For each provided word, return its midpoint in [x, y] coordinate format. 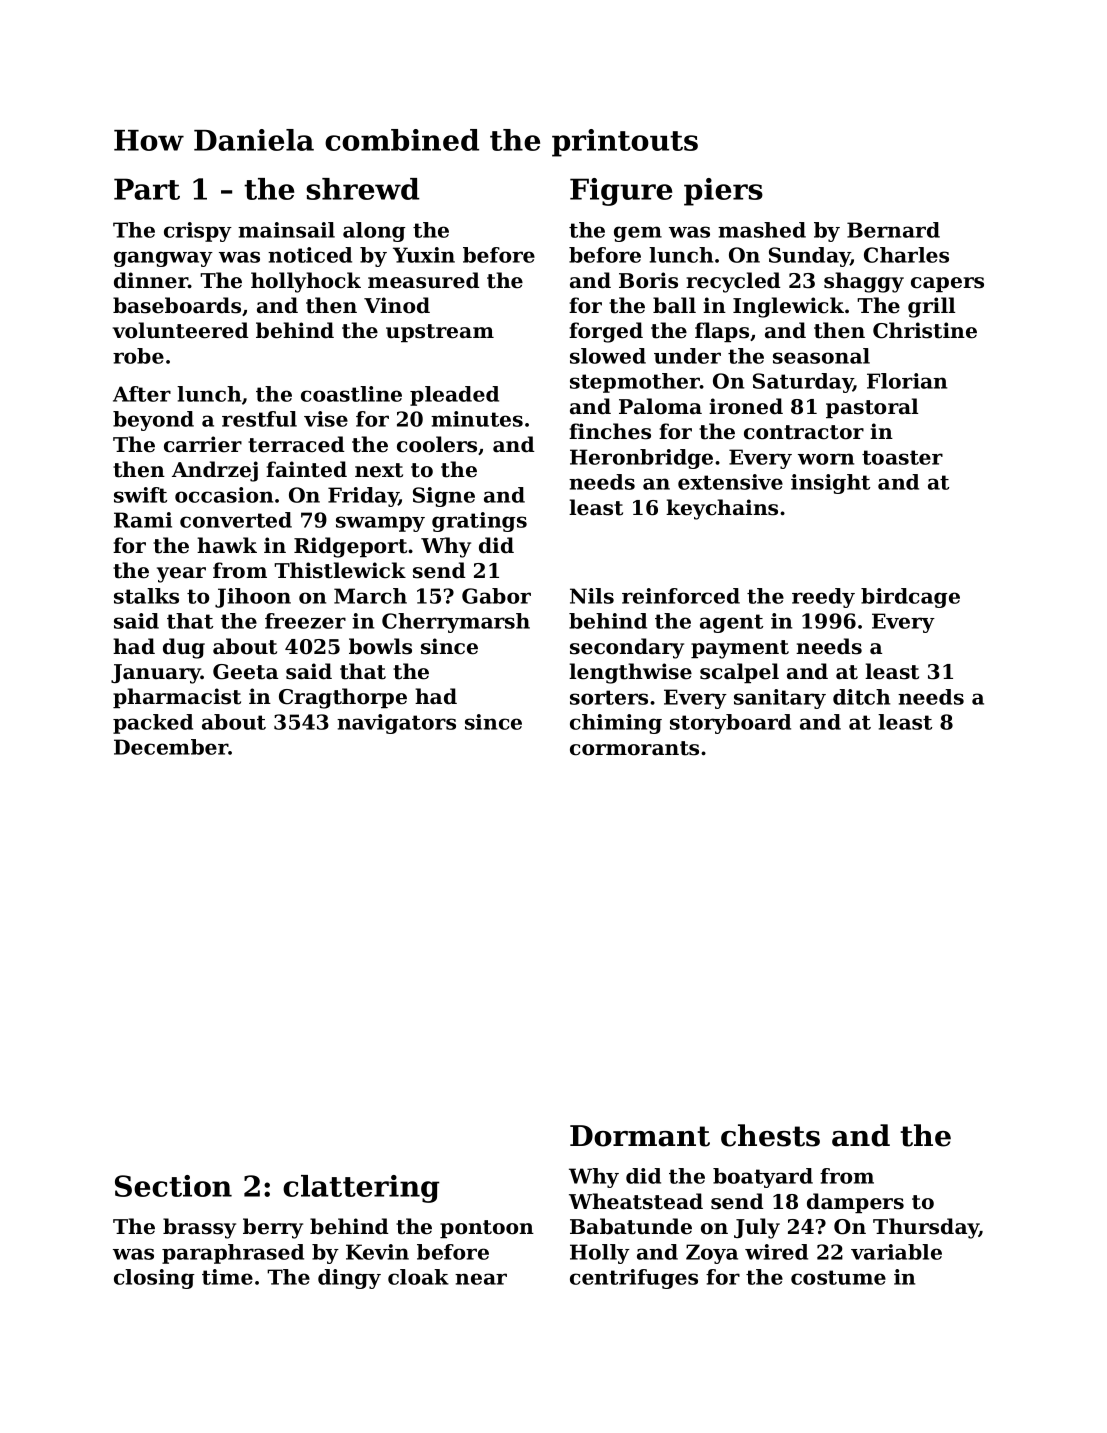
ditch [861, 697]
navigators [396, 724]
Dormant [640, 1136]
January [156, 674]
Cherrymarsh [456, 623]
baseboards [177, 305]
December [171, 747]
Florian [907, 381]
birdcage [910, 598]
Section [173, 1186]
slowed [608, 356]
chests [770, 1135]
